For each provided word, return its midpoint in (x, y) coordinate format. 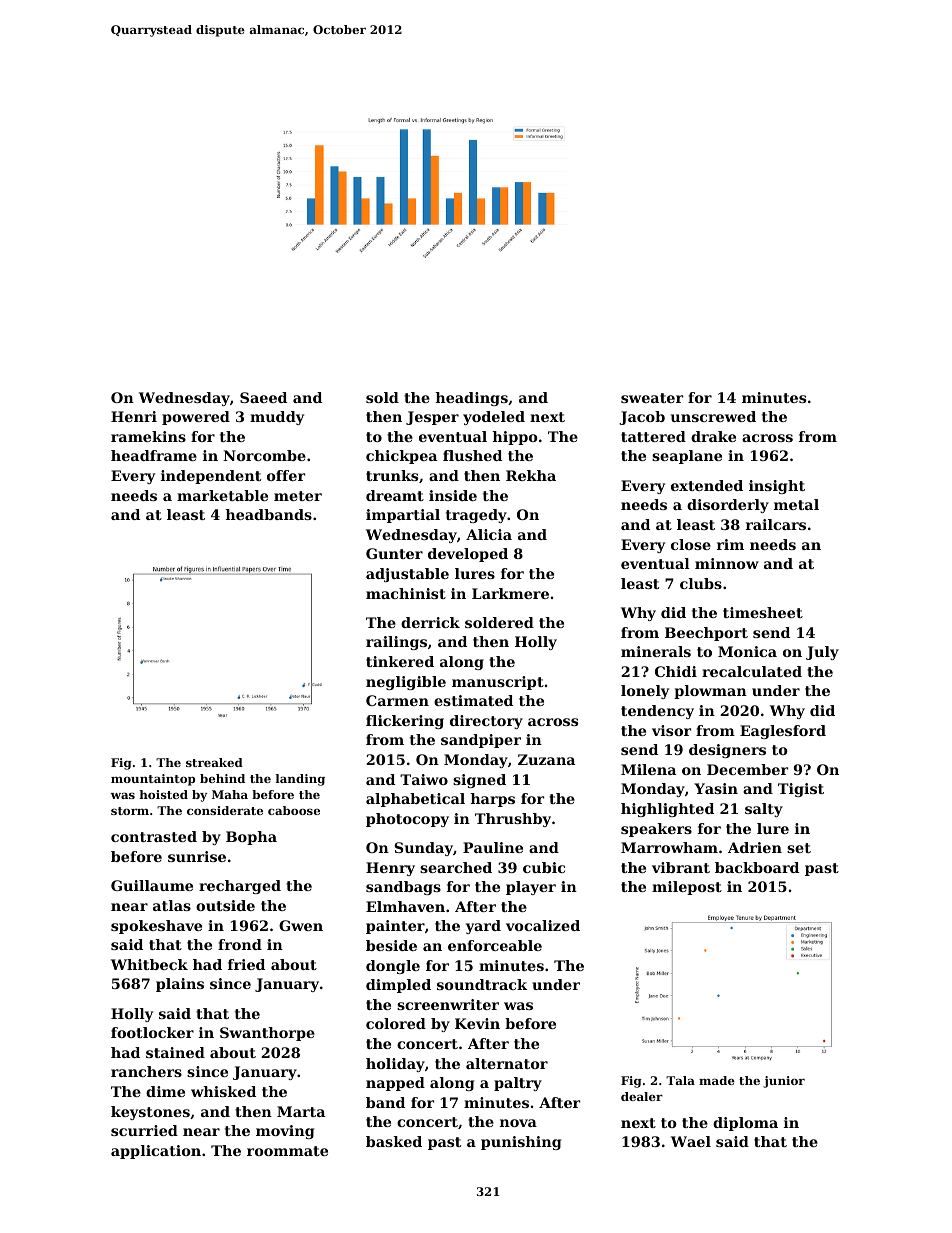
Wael (691, 1141)
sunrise (197, 856)
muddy (277, 418)
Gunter (394, 553)
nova (518, 1123)
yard (483, 927)
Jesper (432, 418)
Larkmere (510, 593)
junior (784, 1082)
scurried (144, 1130)
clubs (701, 583)
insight (777, 487)
